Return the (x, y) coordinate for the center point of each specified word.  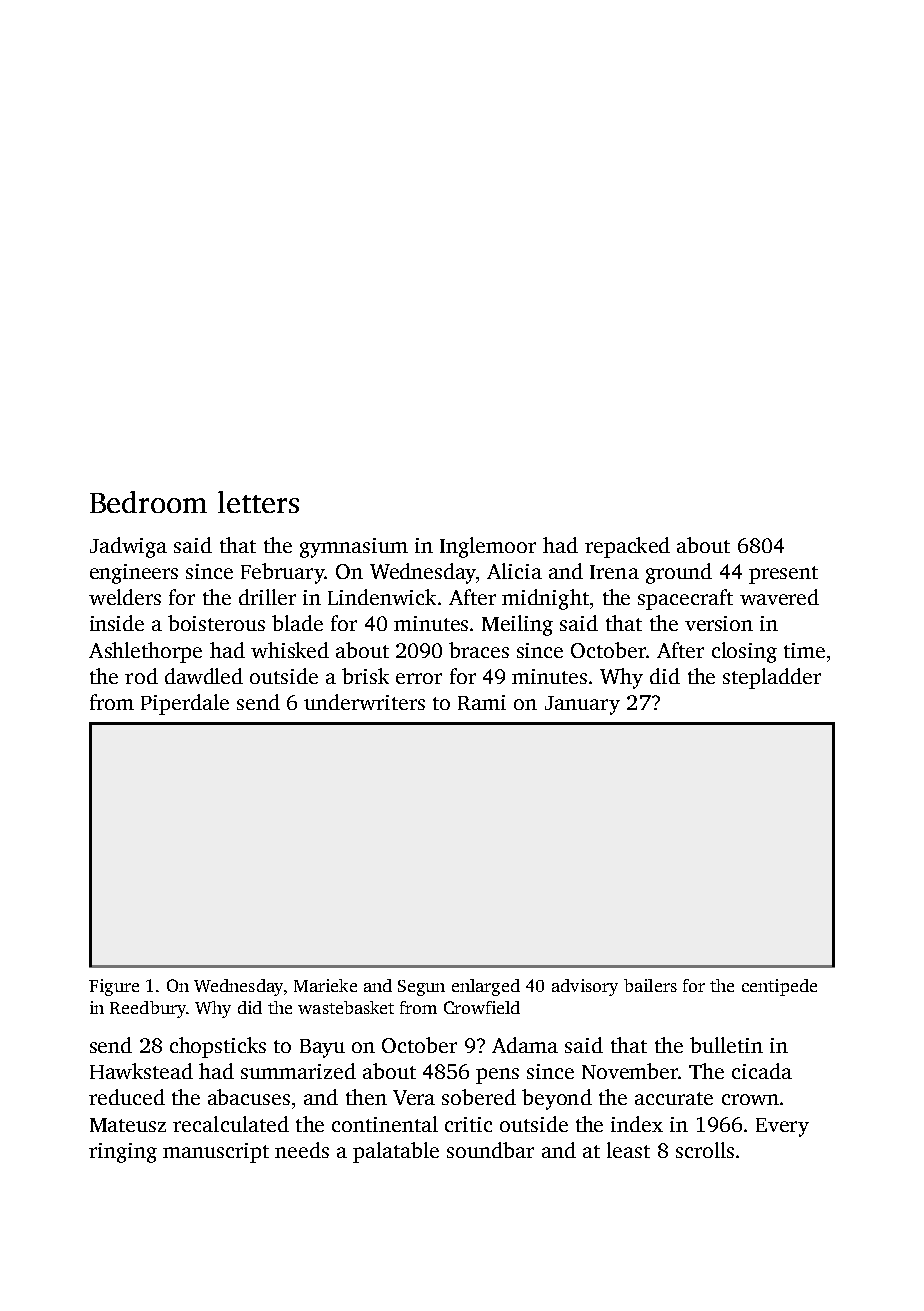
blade (297, 623)
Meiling (517, 625)
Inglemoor (488, 547)
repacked (627, 547)
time (804, 650)
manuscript (216, 1153)
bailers (650, 985)
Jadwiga (128, 547)
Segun (421, 988)
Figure (114, 987)
